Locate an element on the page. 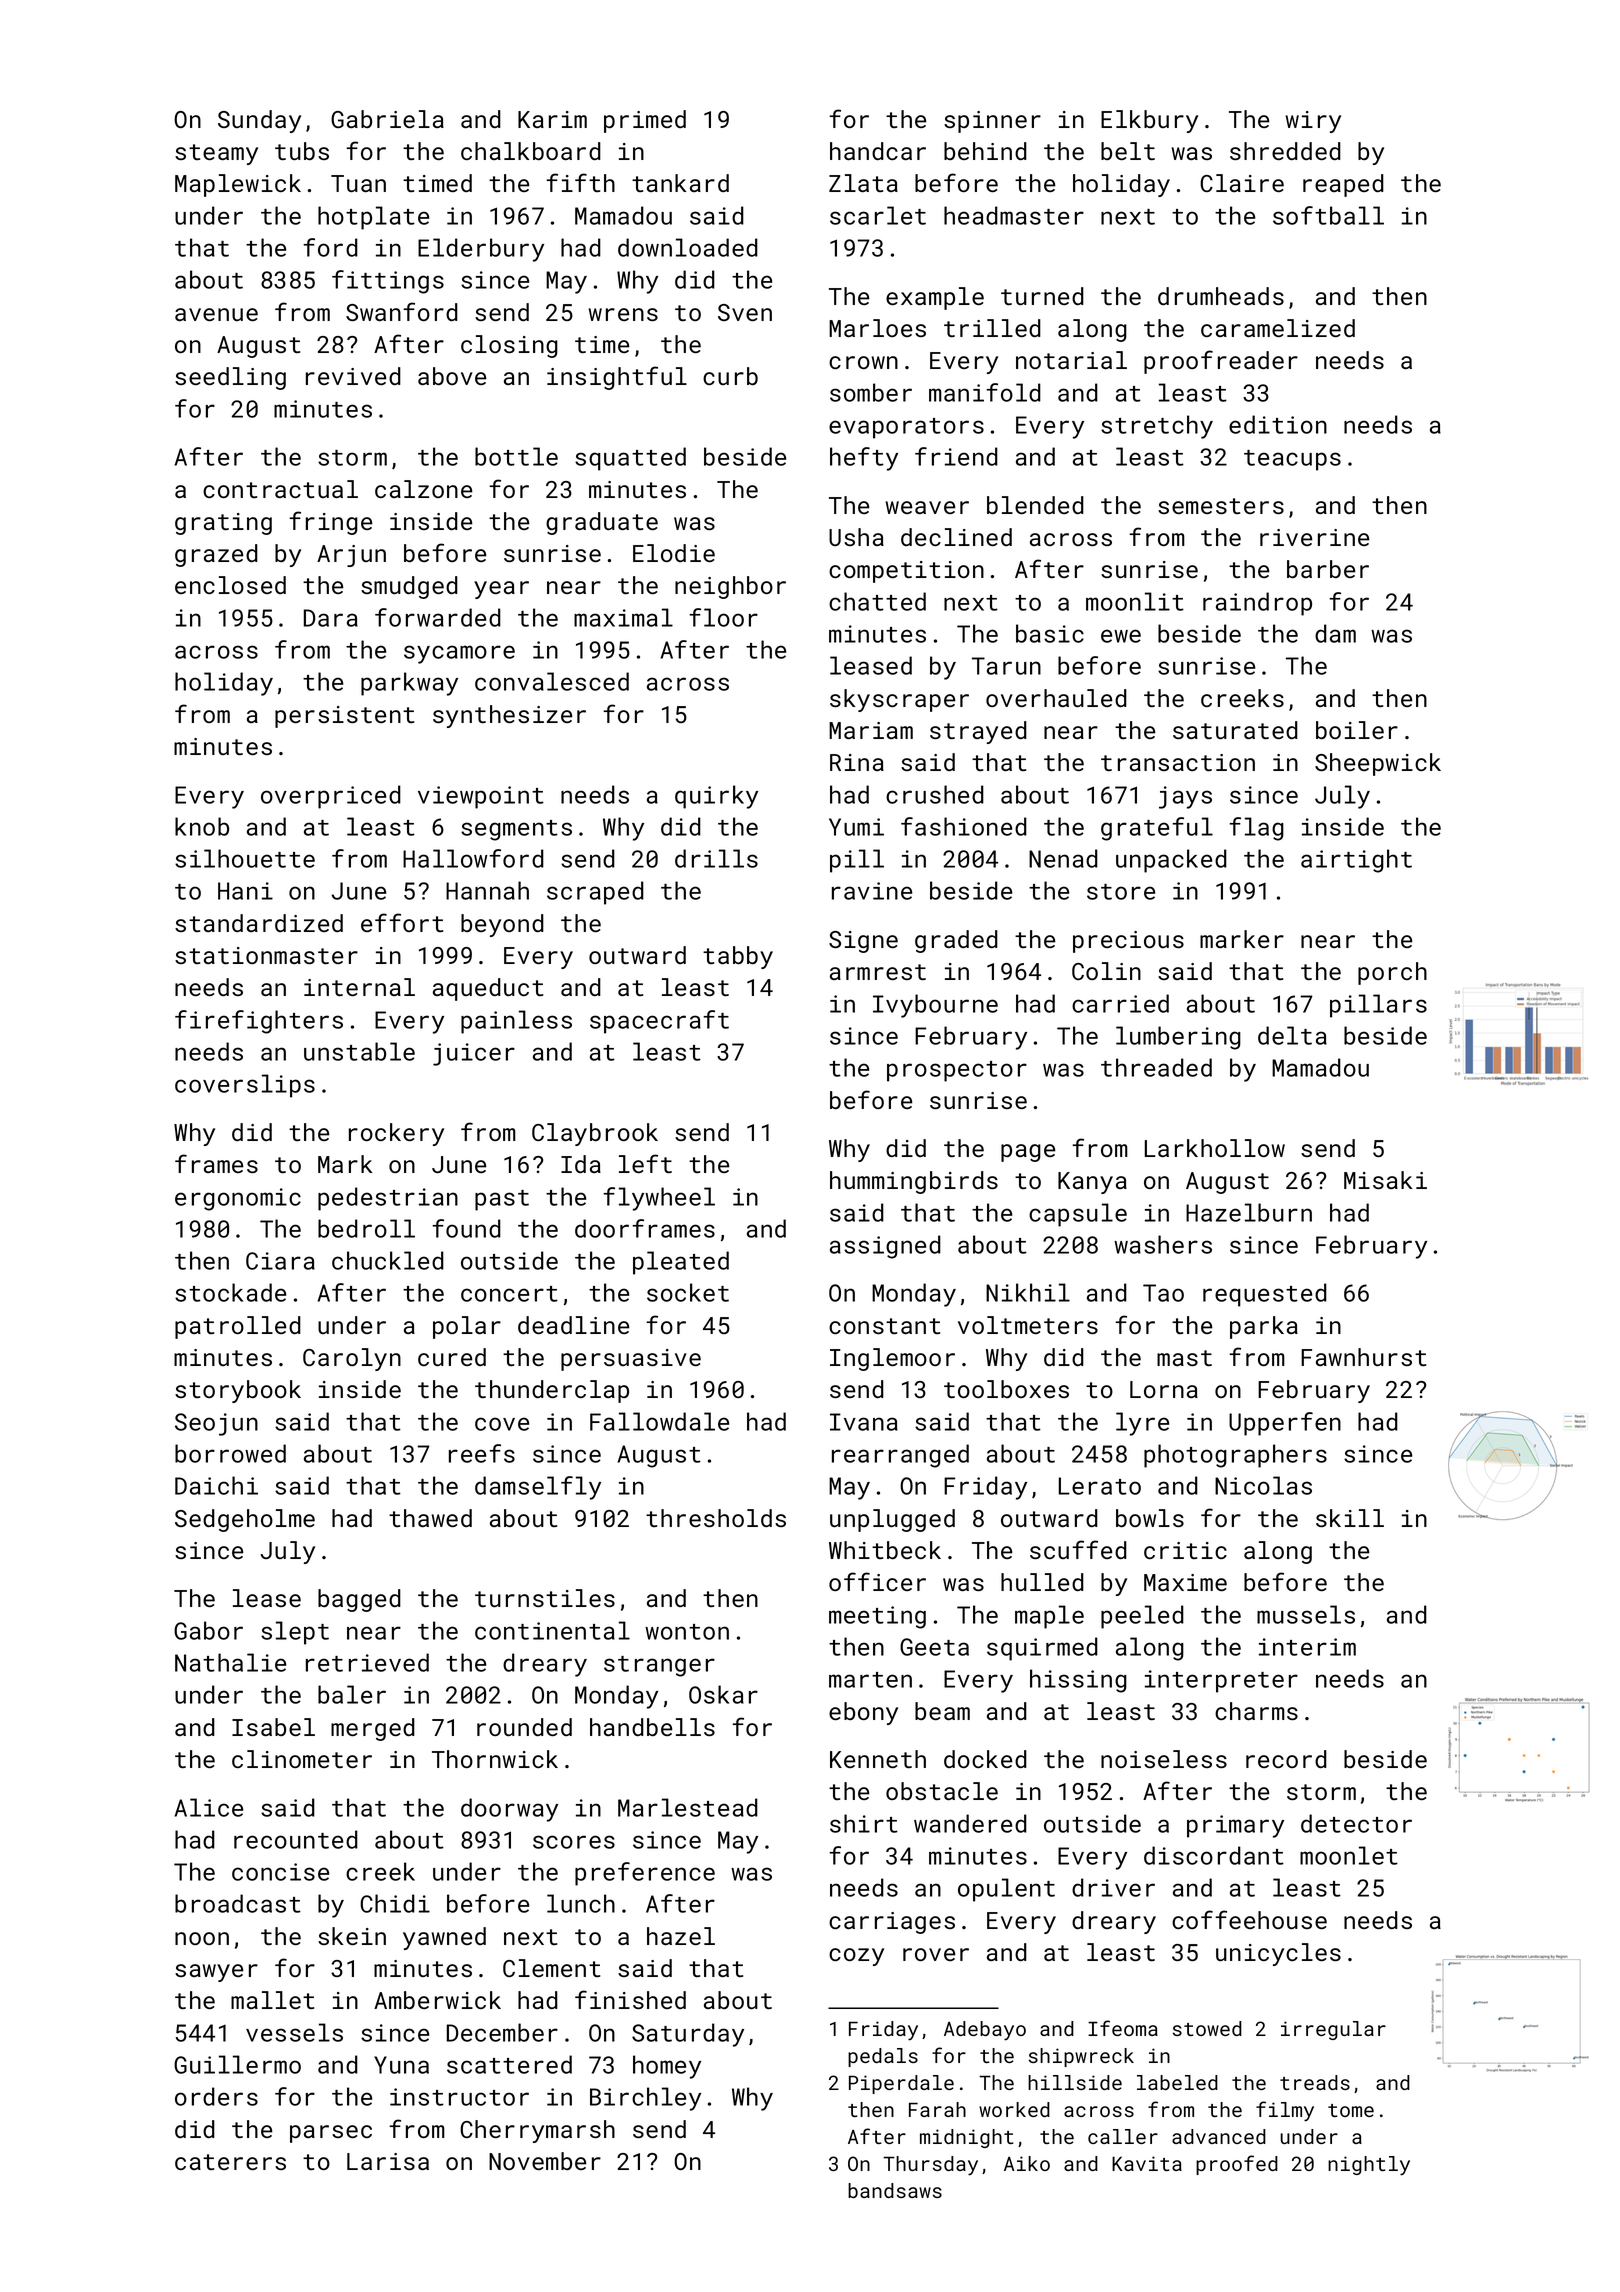 This page has height=2292, width=1620. steamy is located at coordinates (216, 154).
